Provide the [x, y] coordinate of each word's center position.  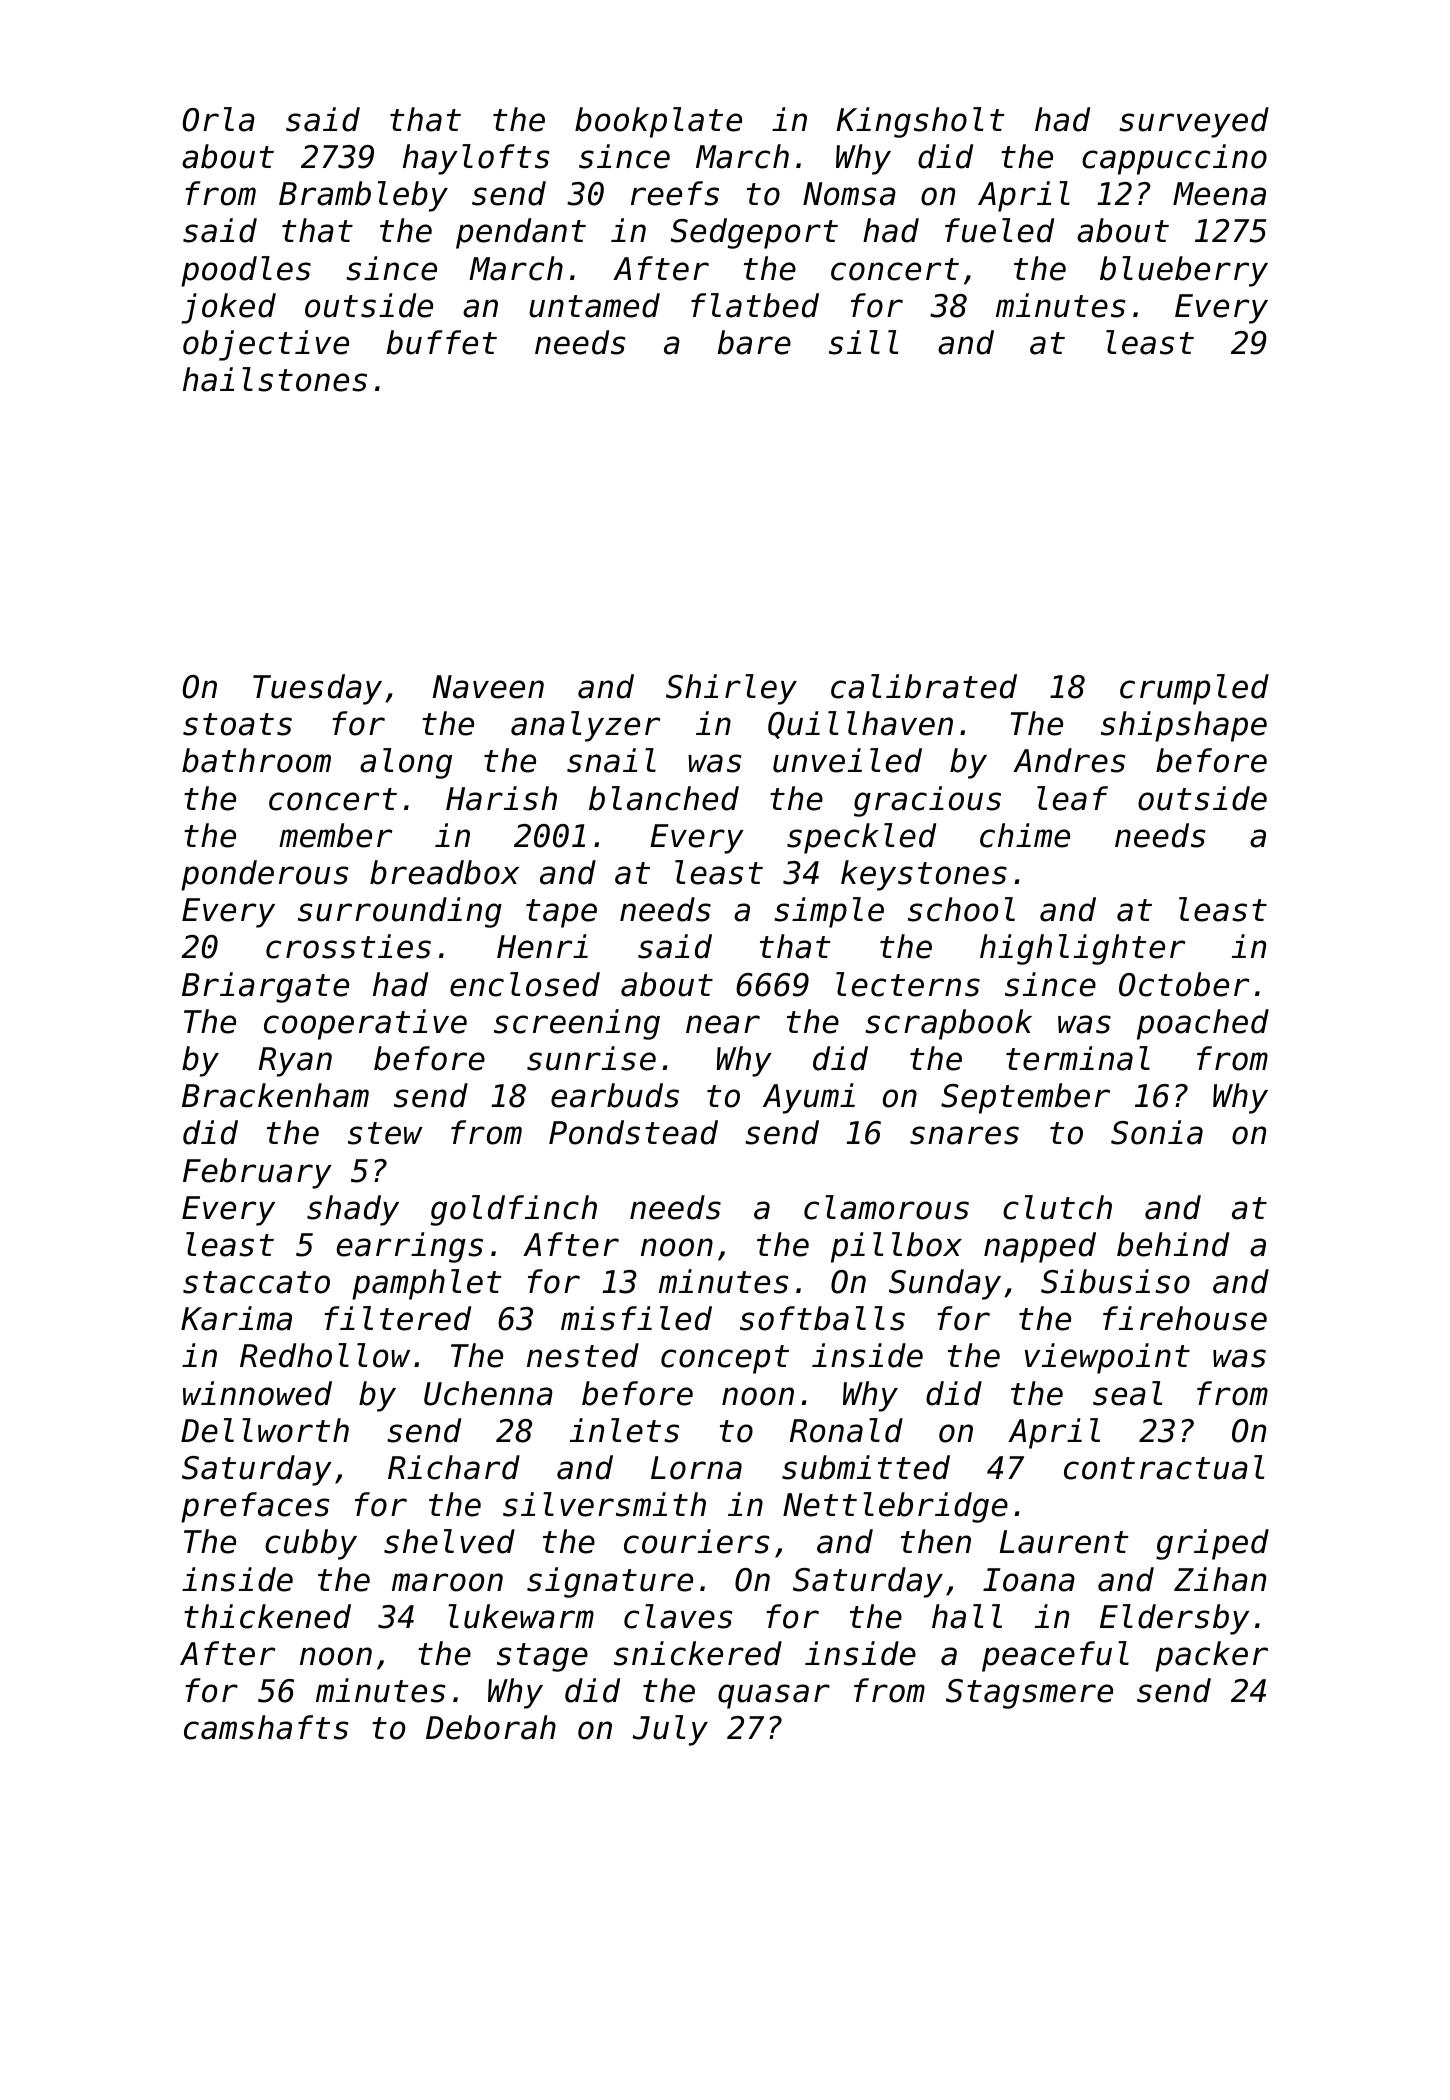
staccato [256, 1282]
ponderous [264, 875]
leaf [1072, 798]
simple [829, 912]
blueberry [1184, 271]
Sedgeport [754, 233]
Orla [219, 119]
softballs [822, 1318]
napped [1040, 1247]
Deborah [491, 1727]
